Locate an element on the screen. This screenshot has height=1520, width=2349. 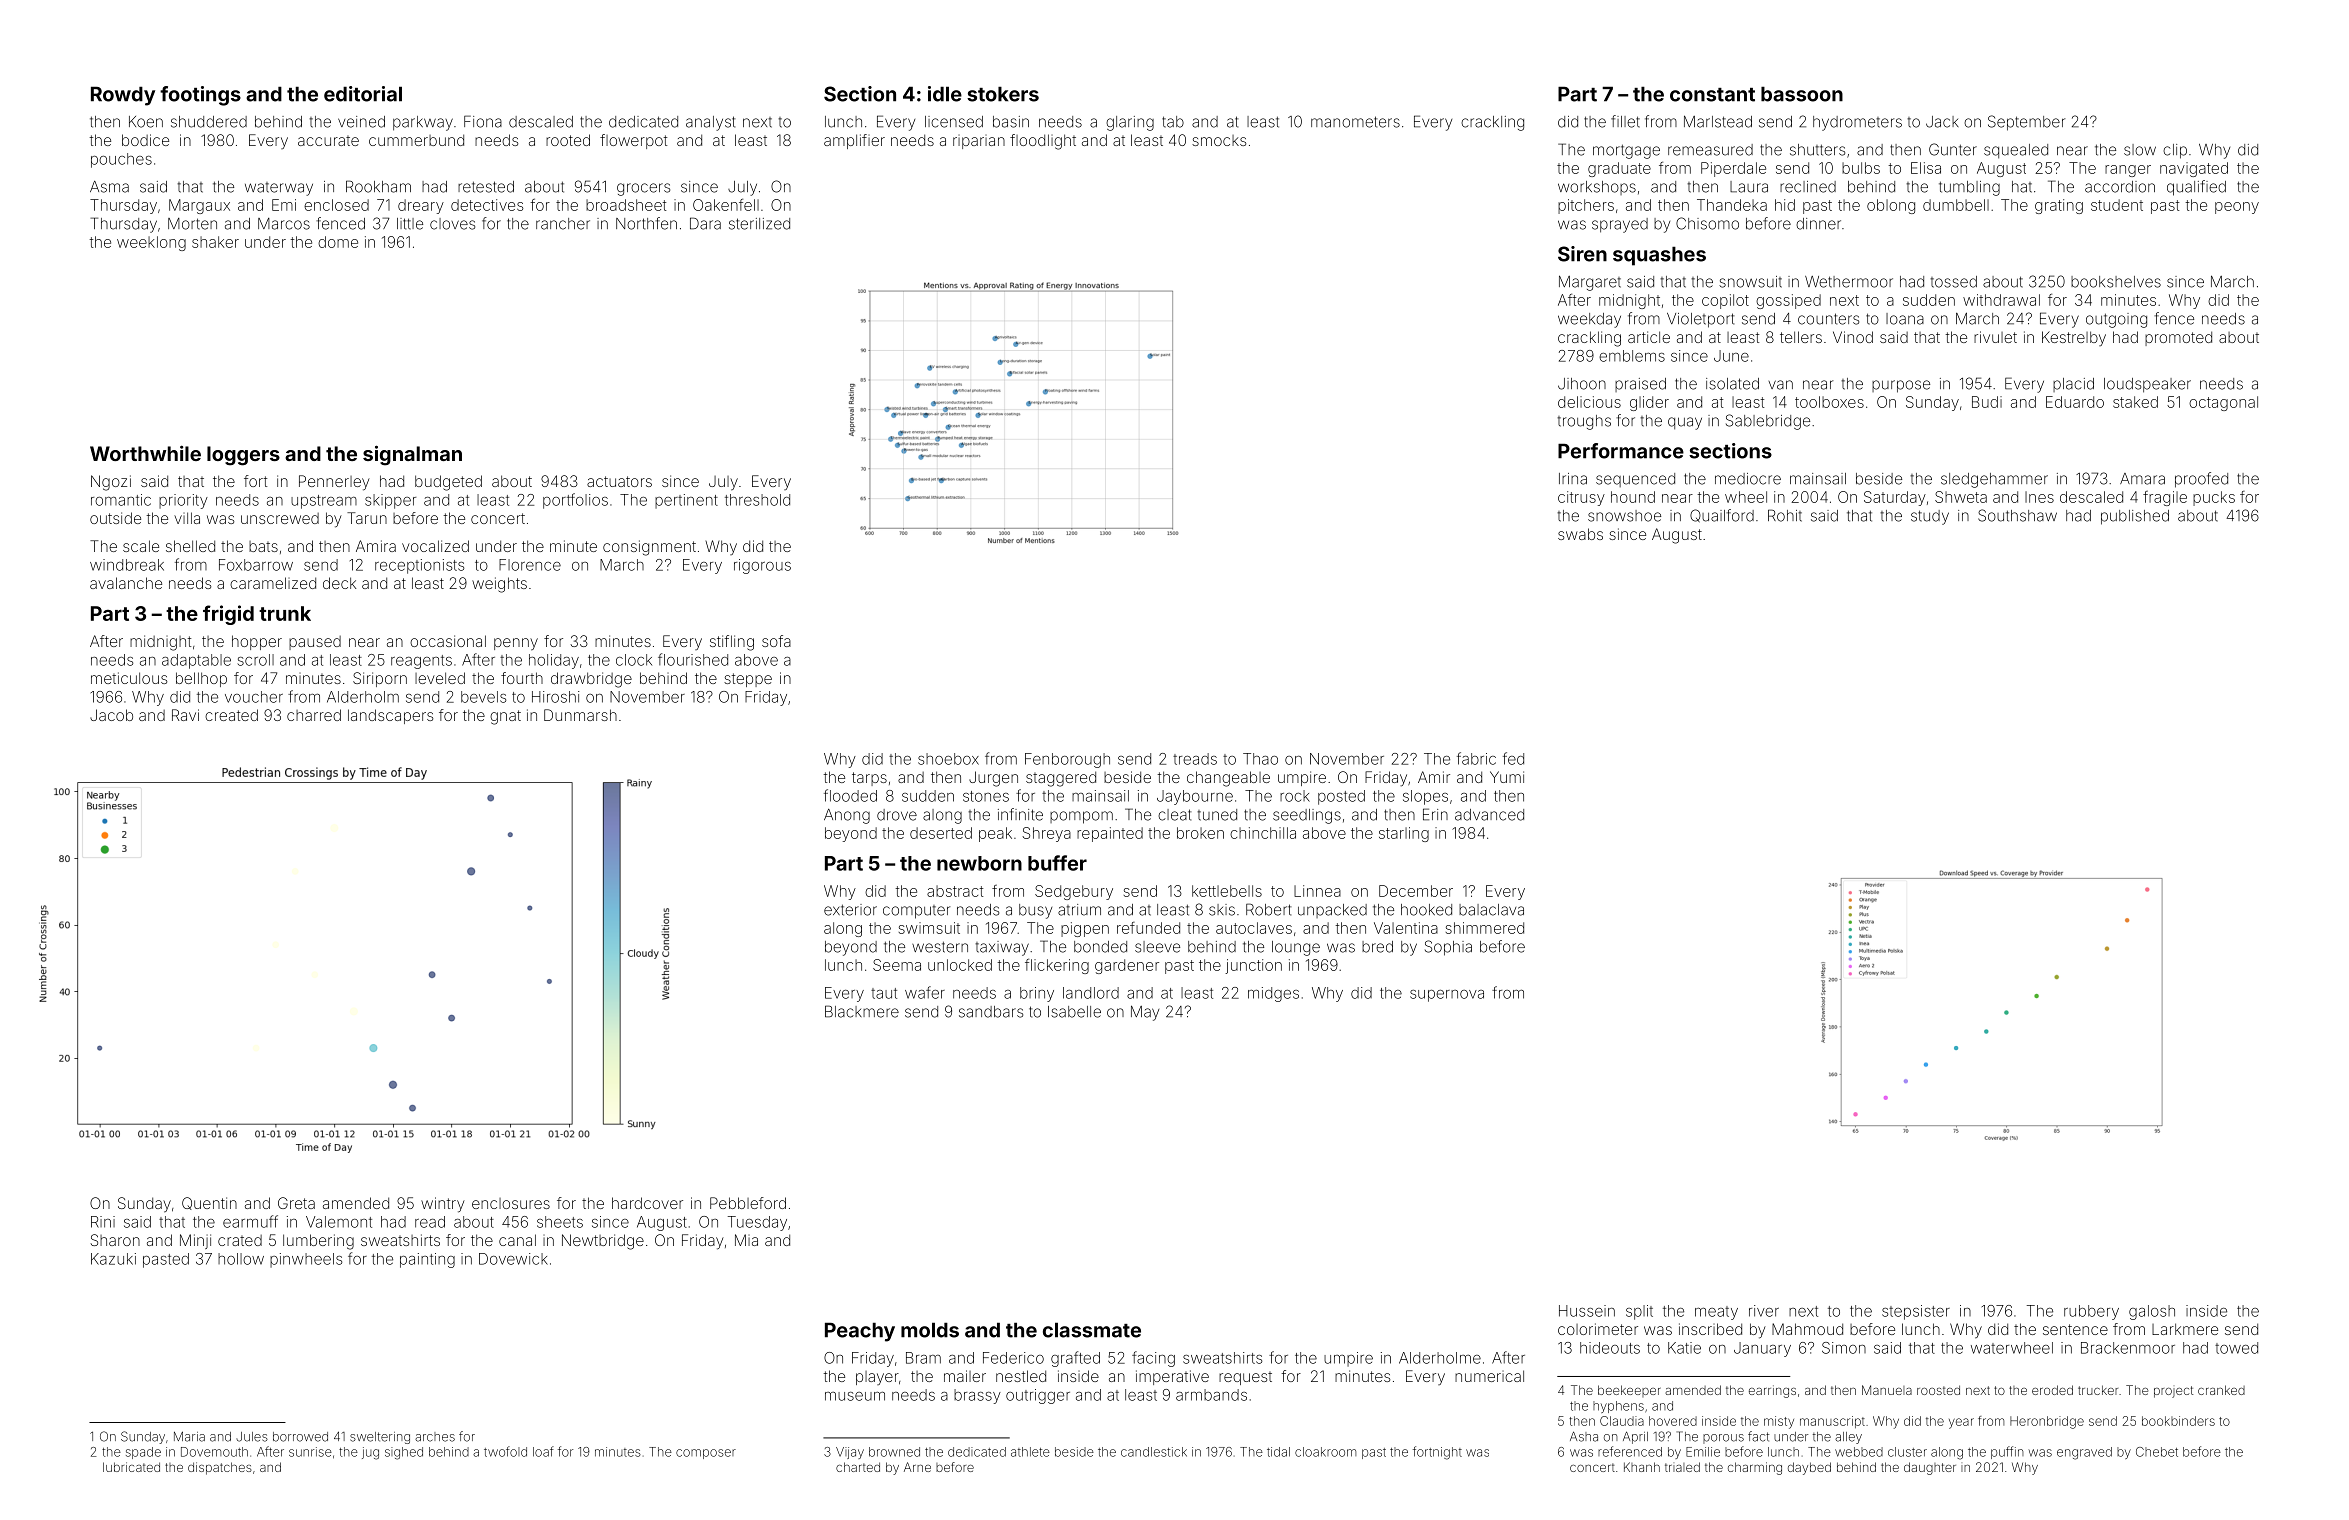
dispatches is located at coordinates (220, 1468).
